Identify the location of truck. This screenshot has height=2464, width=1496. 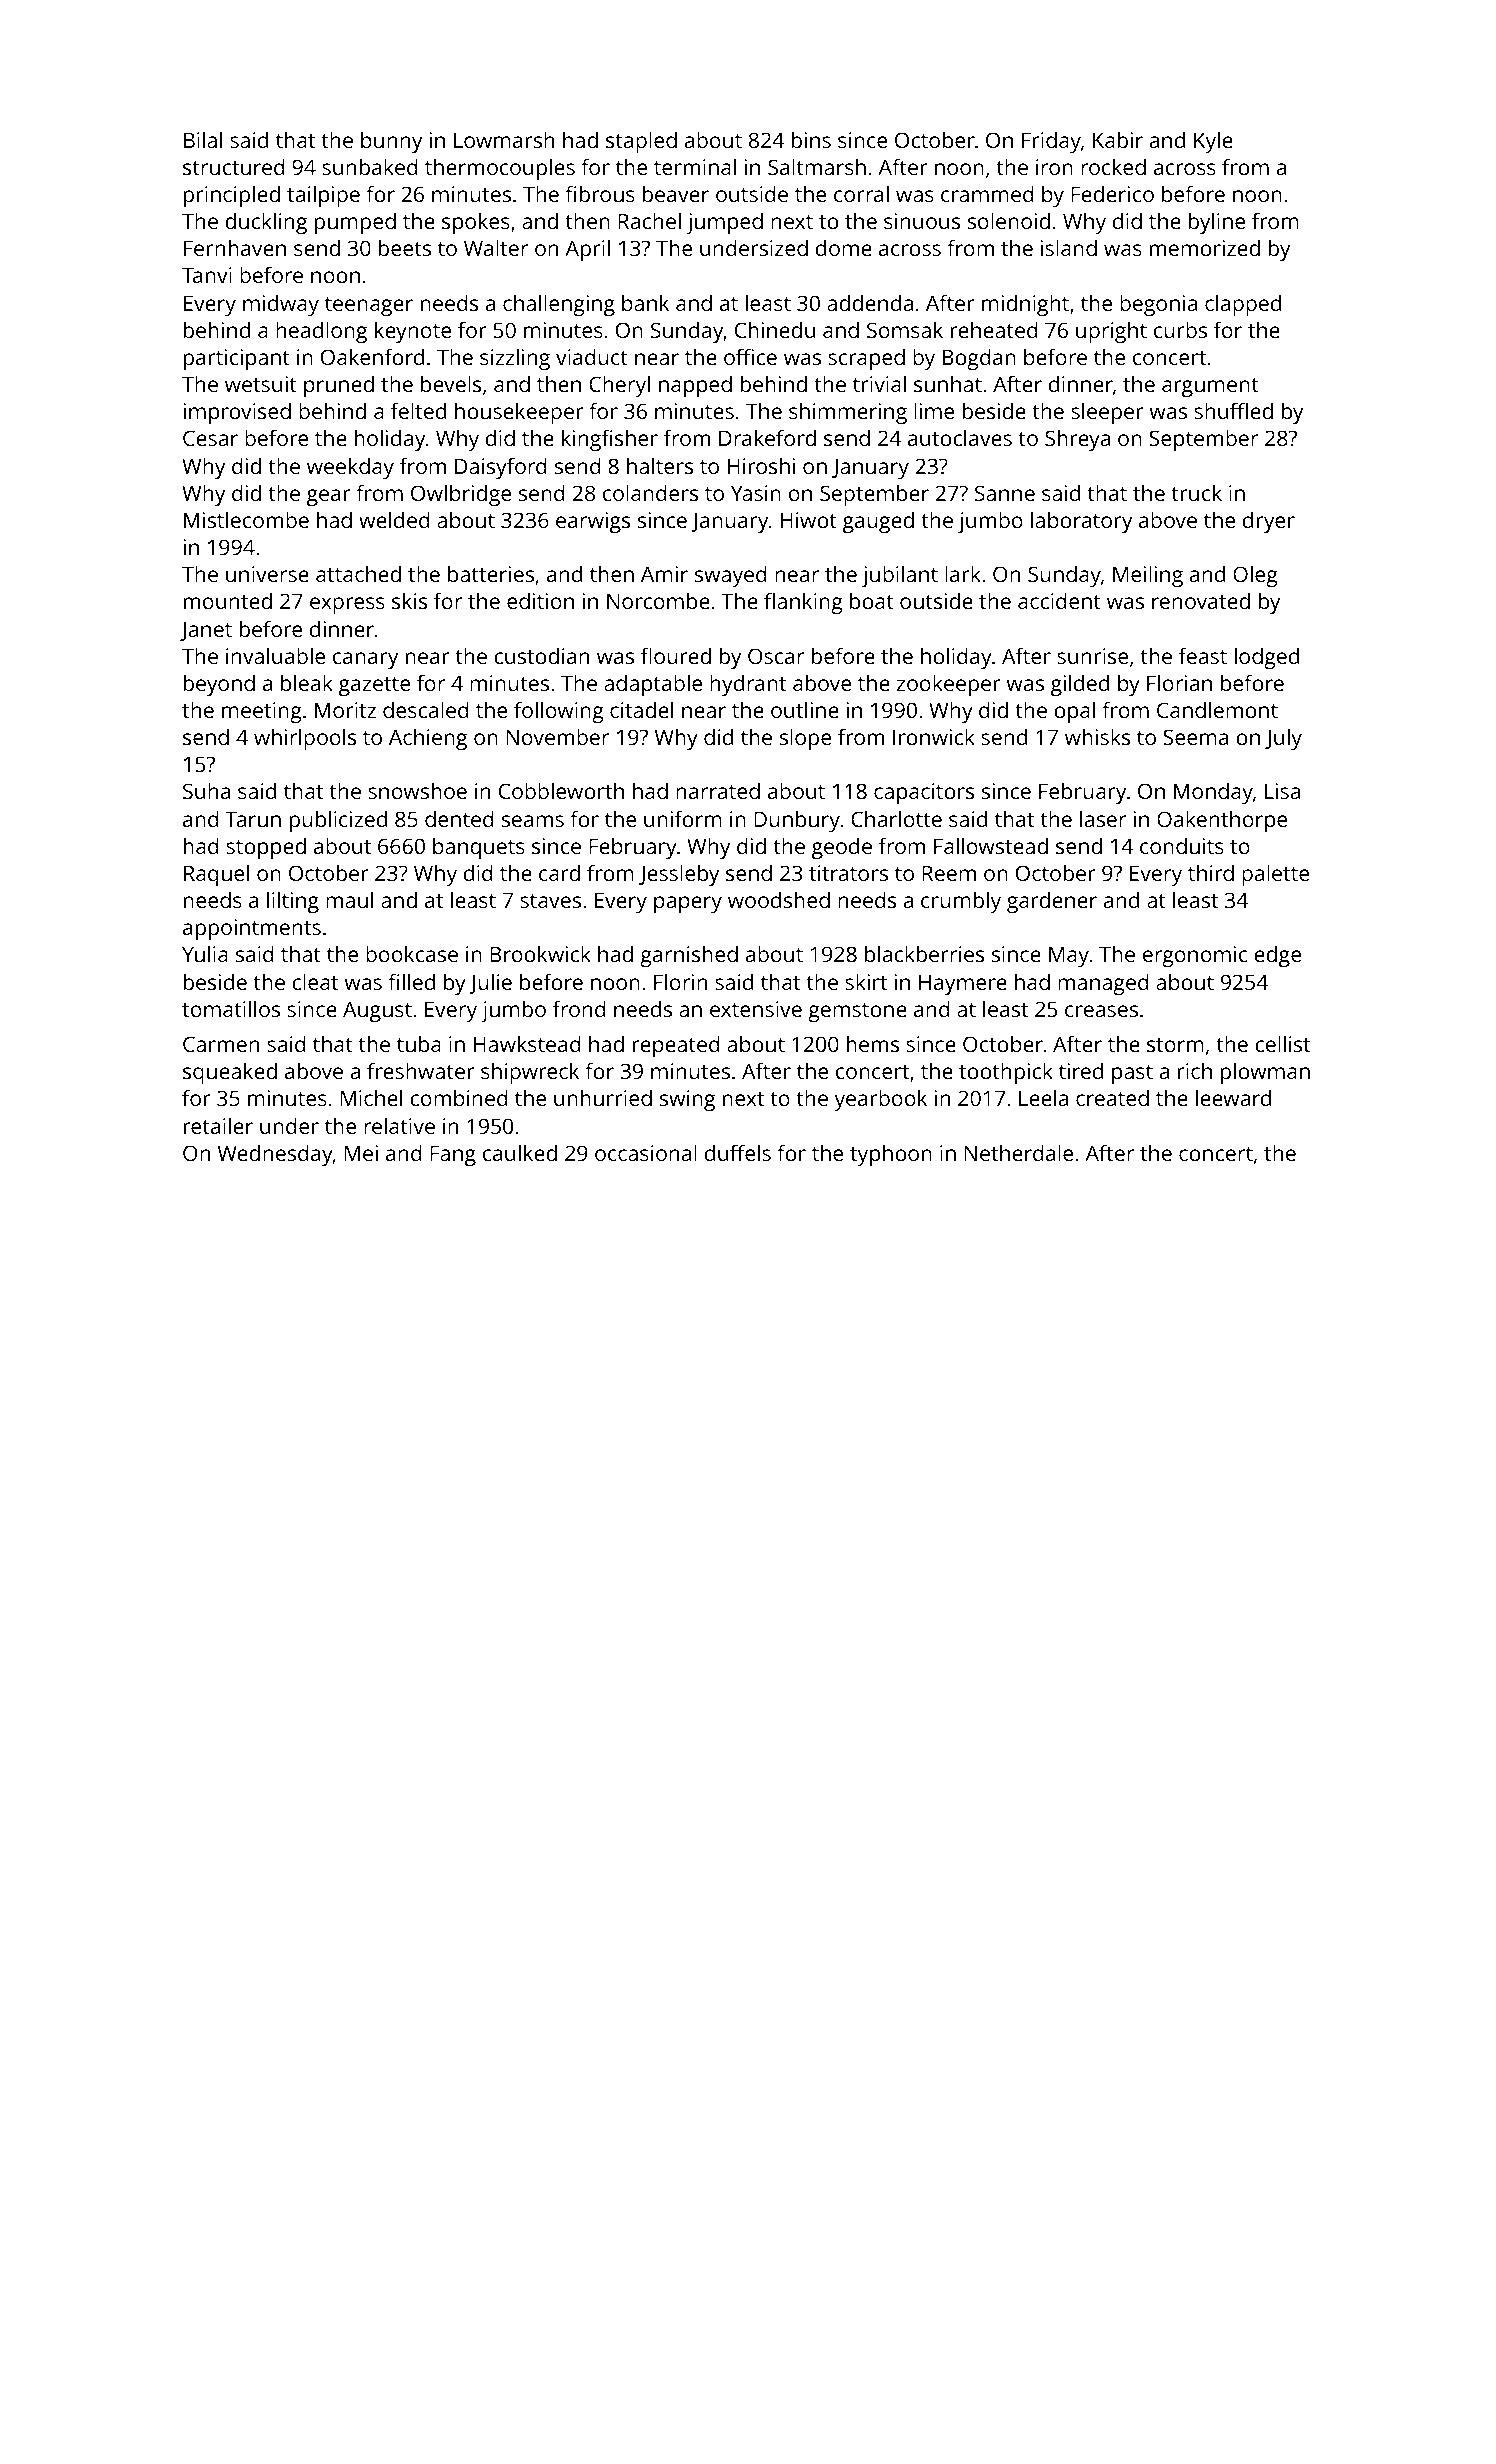
(1196, 492).
